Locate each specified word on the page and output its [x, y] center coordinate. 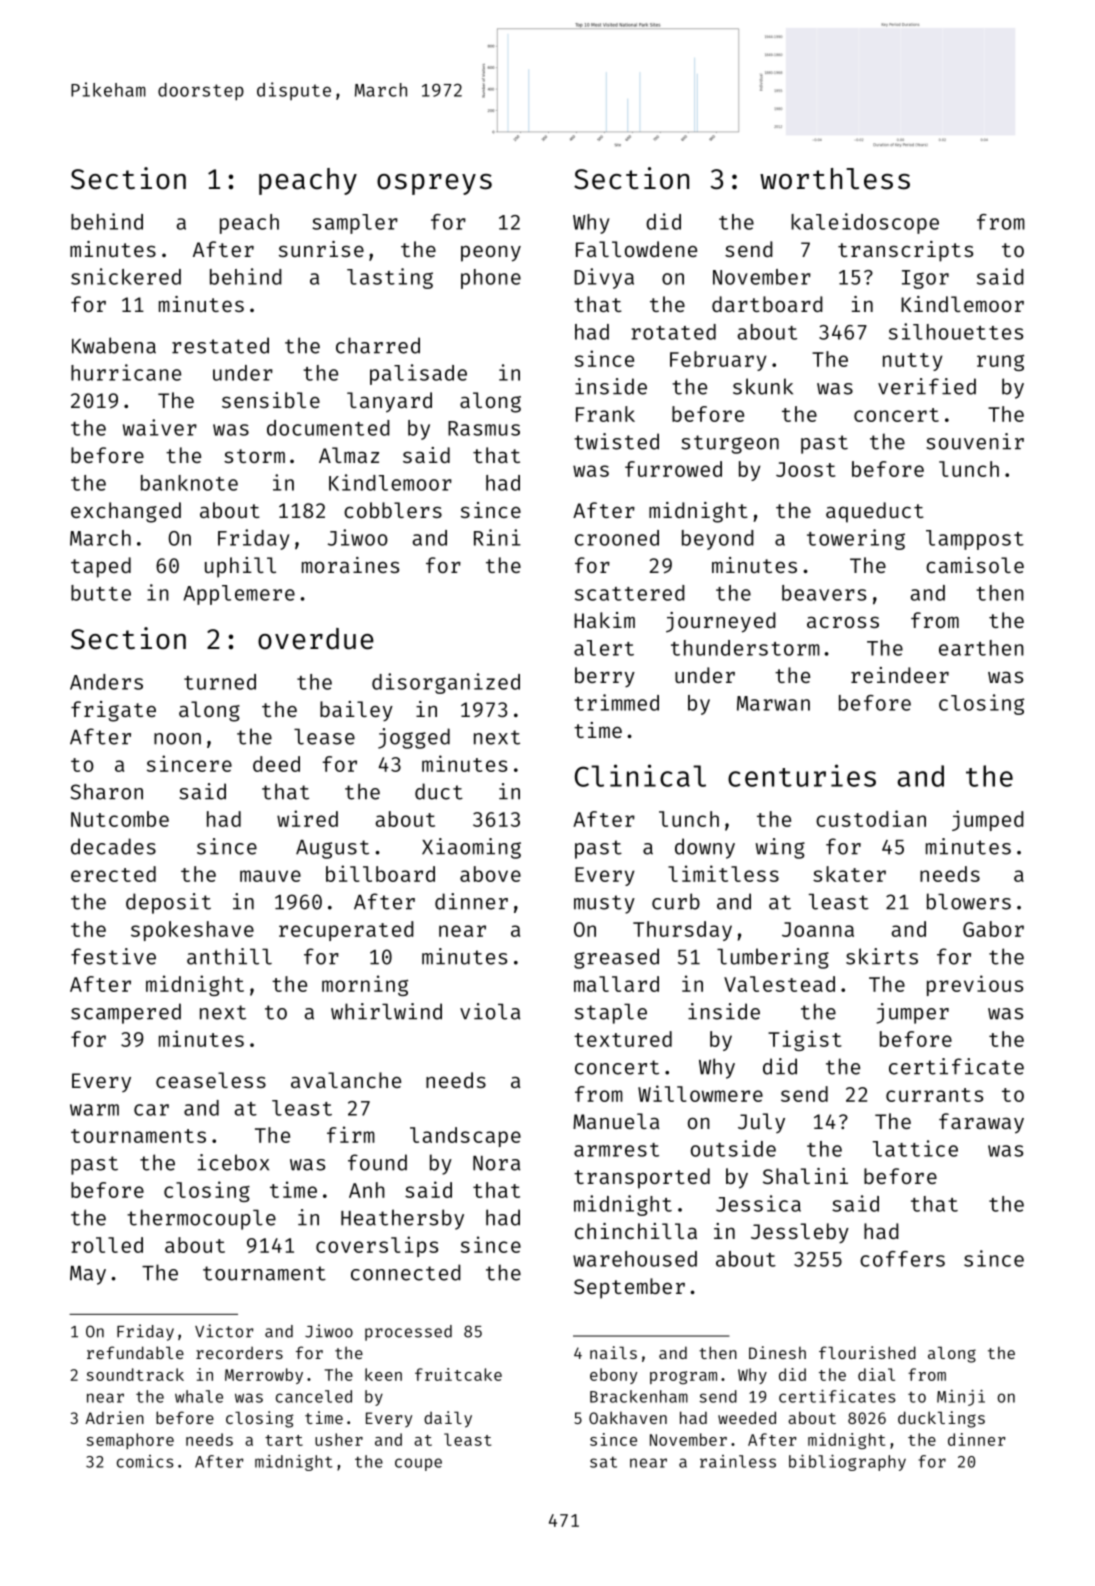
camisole [975, 565]
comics [145, 1461]
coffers [902, 1259]
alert [604, 648]
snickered [126, 276]
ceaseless [211, 1080]
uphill [240, 567]
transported [642, 1178]
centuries [802, 775]
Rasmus [484, 428]
